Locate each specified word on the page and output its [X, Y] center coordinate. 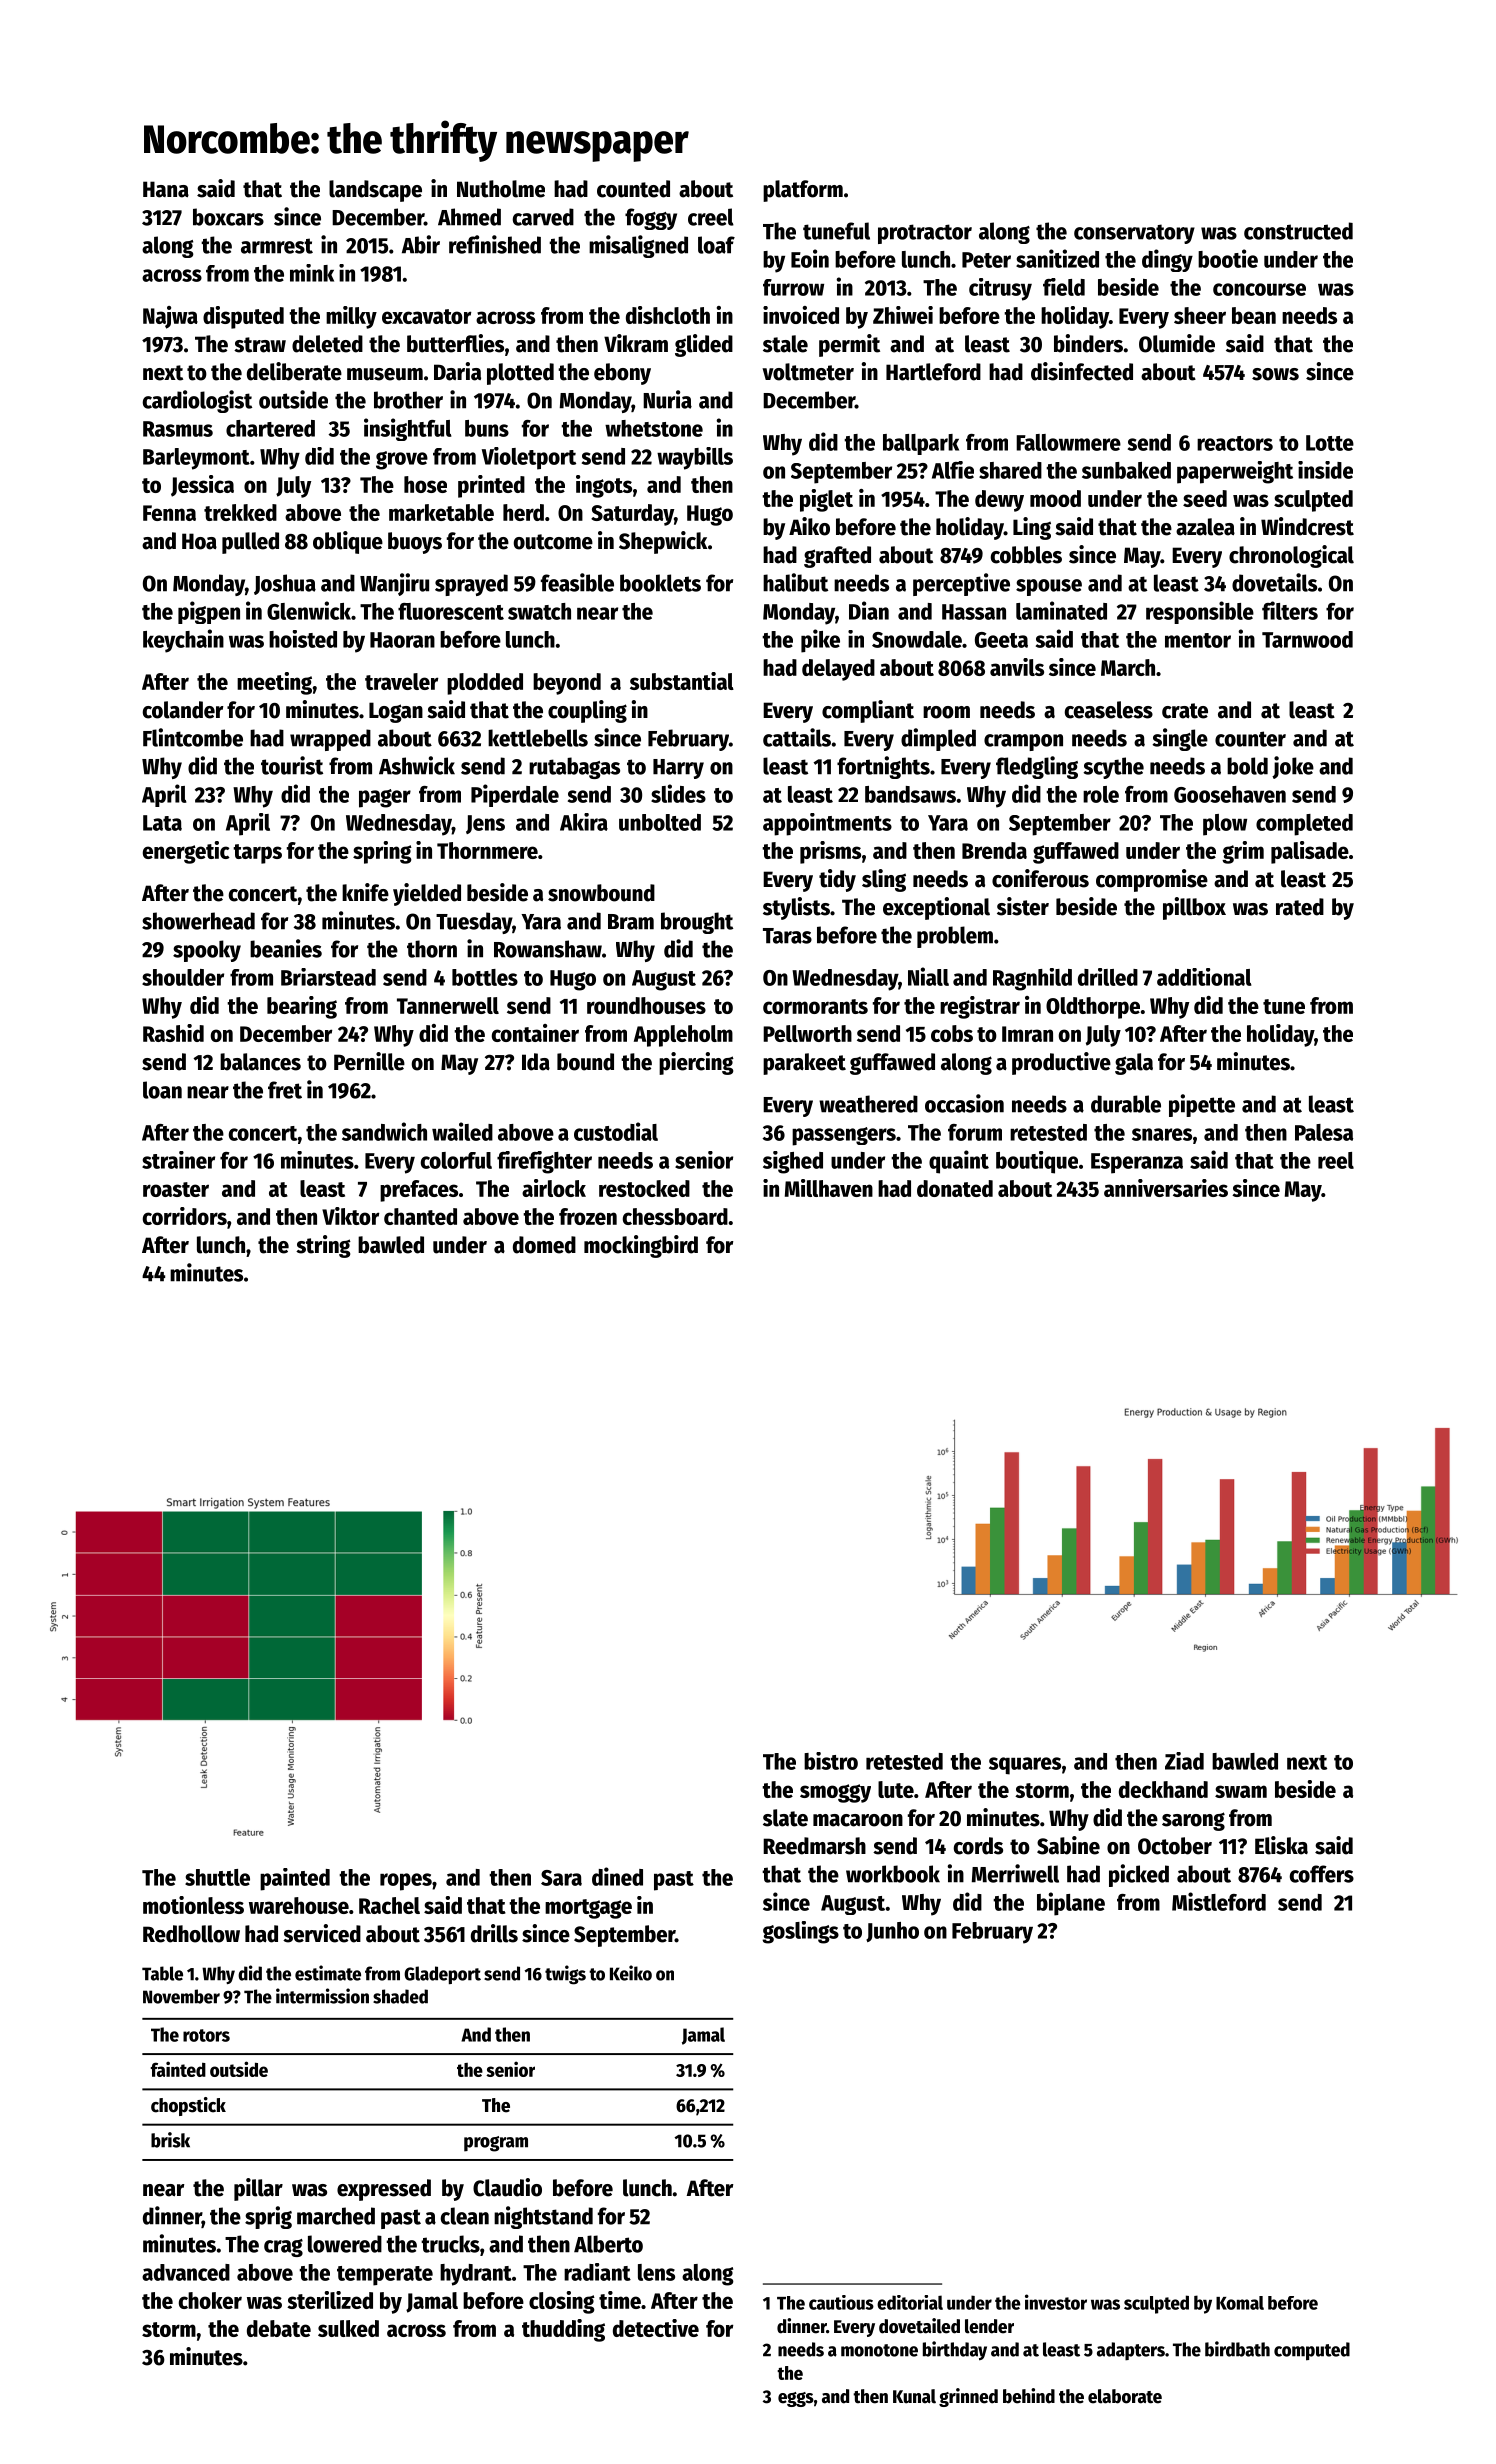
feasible [577, 582]
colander [183, 710]
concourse [1259, 289]
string [323, 1246]
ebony [622, 374]
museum [385, 374]
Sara [561, 1878]
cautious [841, 2302]
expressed [384, 2190]
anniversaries [1166, 1188]
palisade [1310, 852]
